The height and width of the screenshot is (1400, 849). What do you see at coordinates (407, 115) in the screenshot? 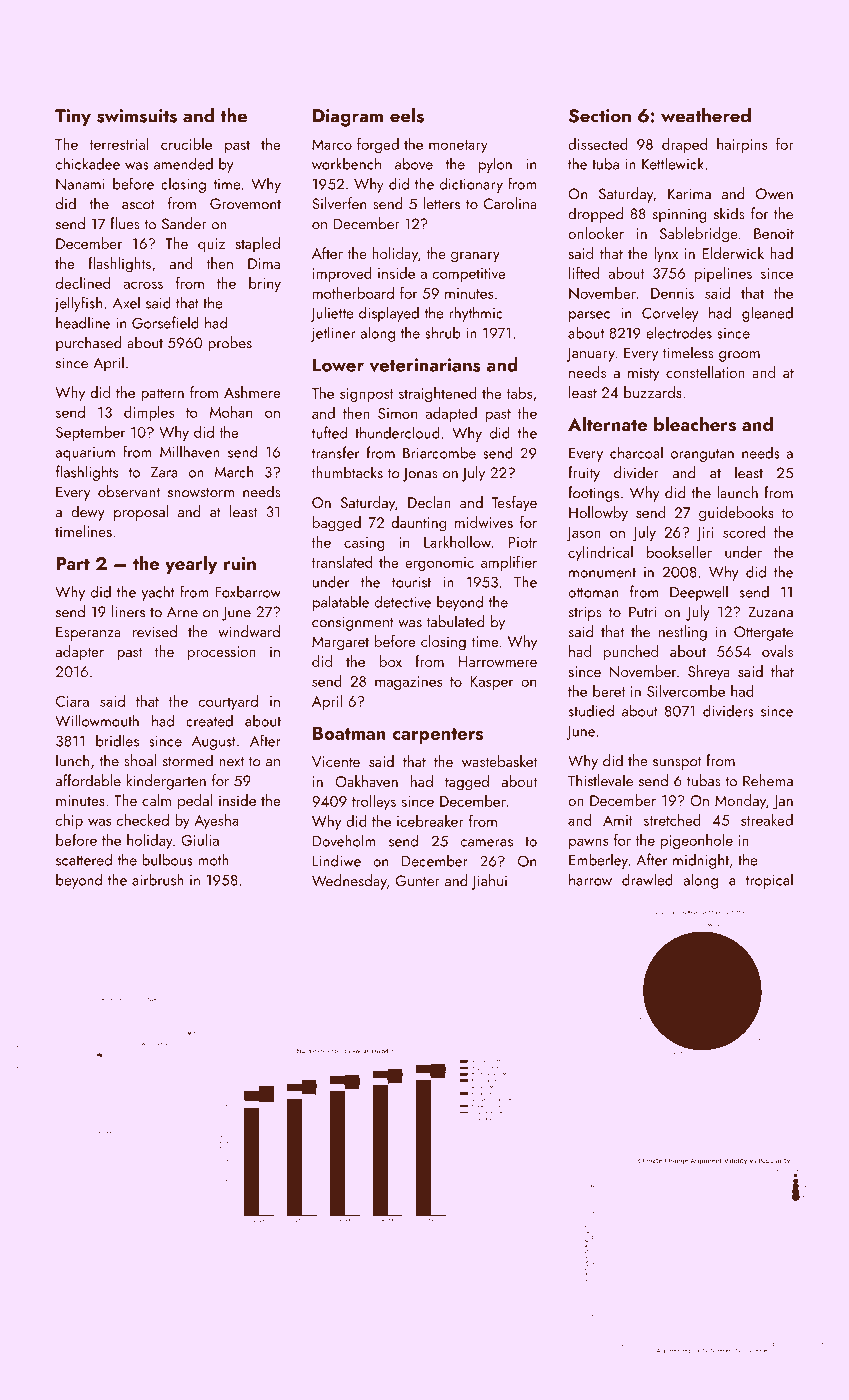
I see `eels` at bounding box center [407, 115].
